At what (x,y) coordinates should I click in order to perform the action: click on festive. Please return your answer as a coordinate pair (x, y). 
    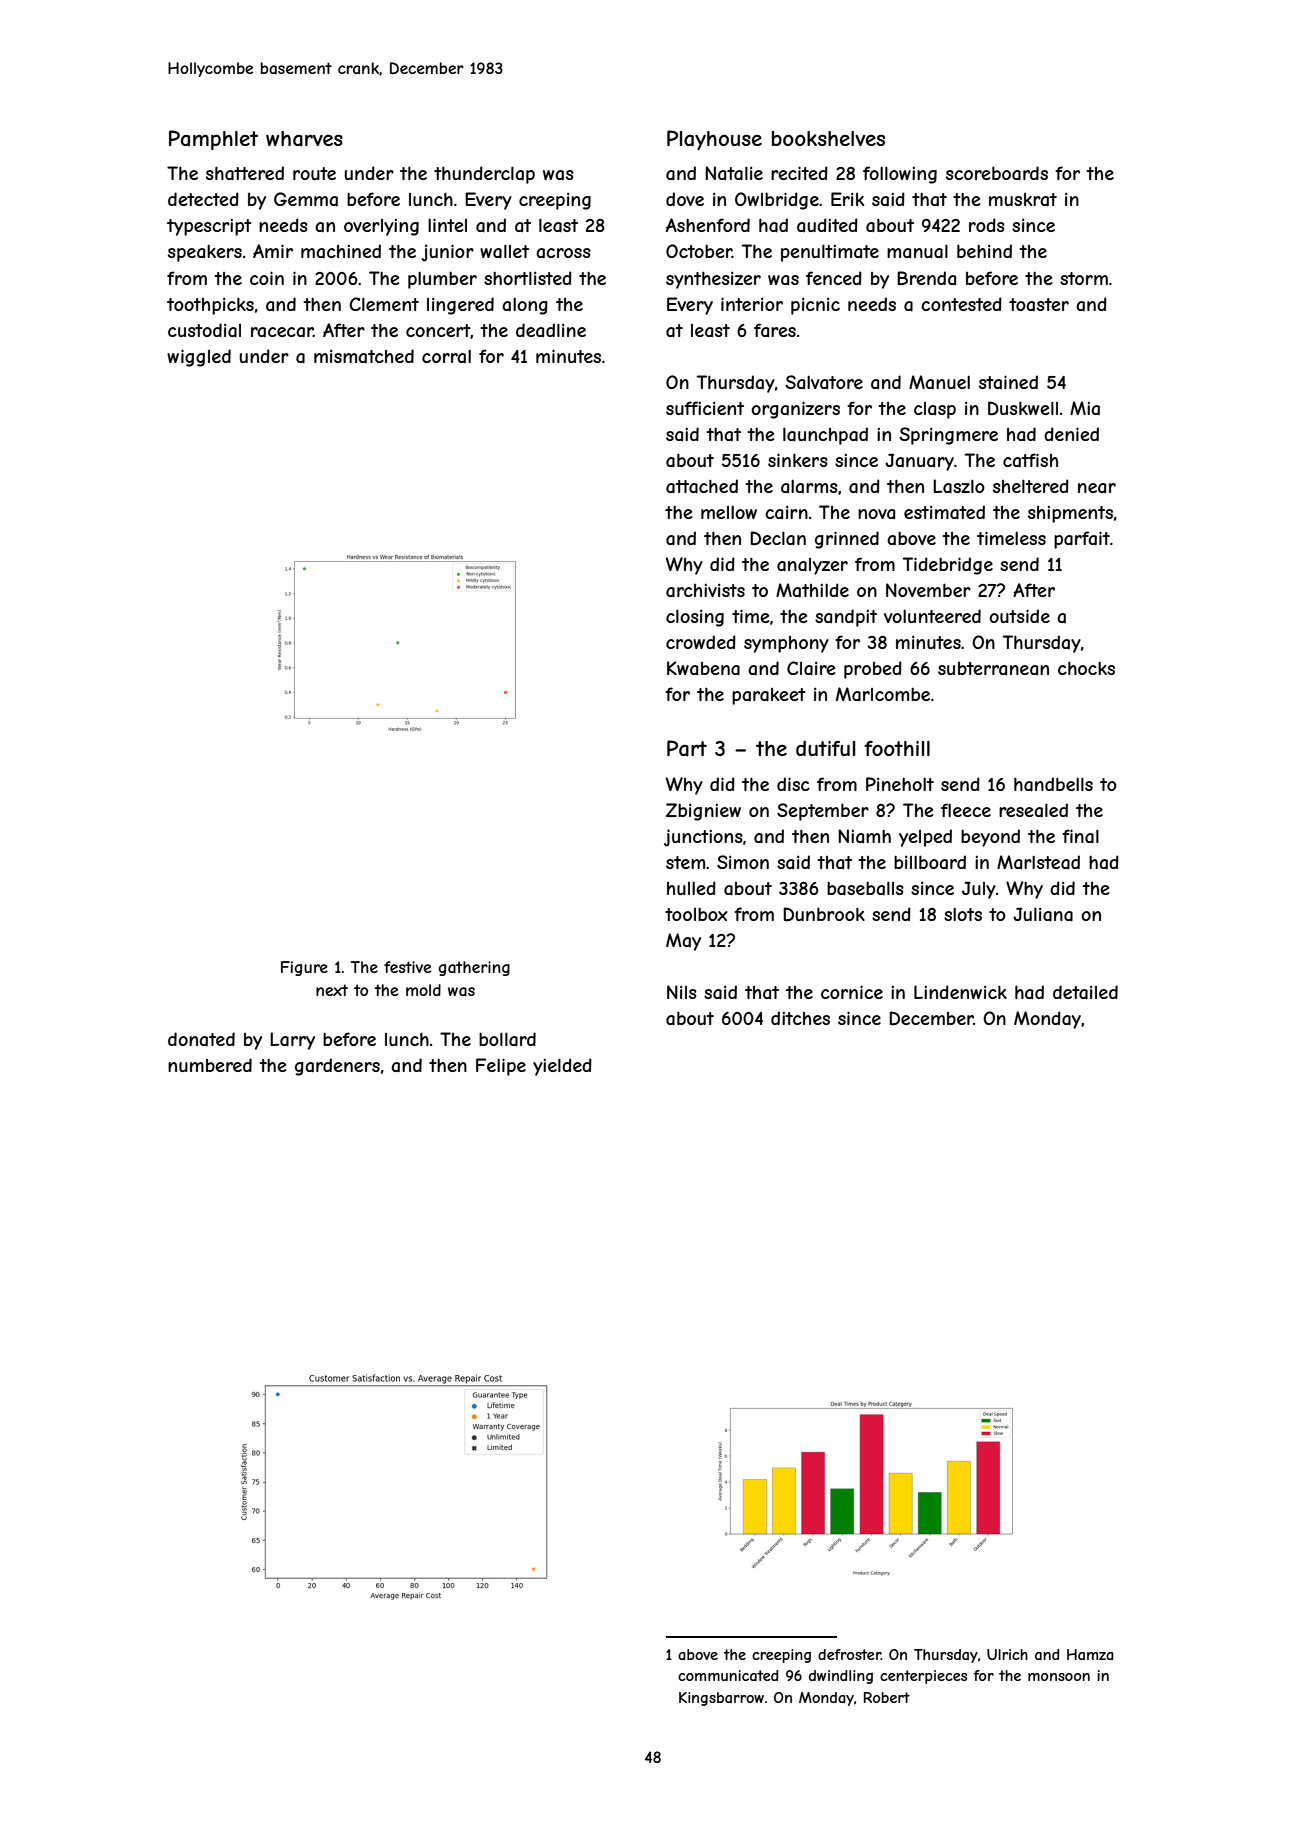
    Looking at the image, I should click on (407, 967).
